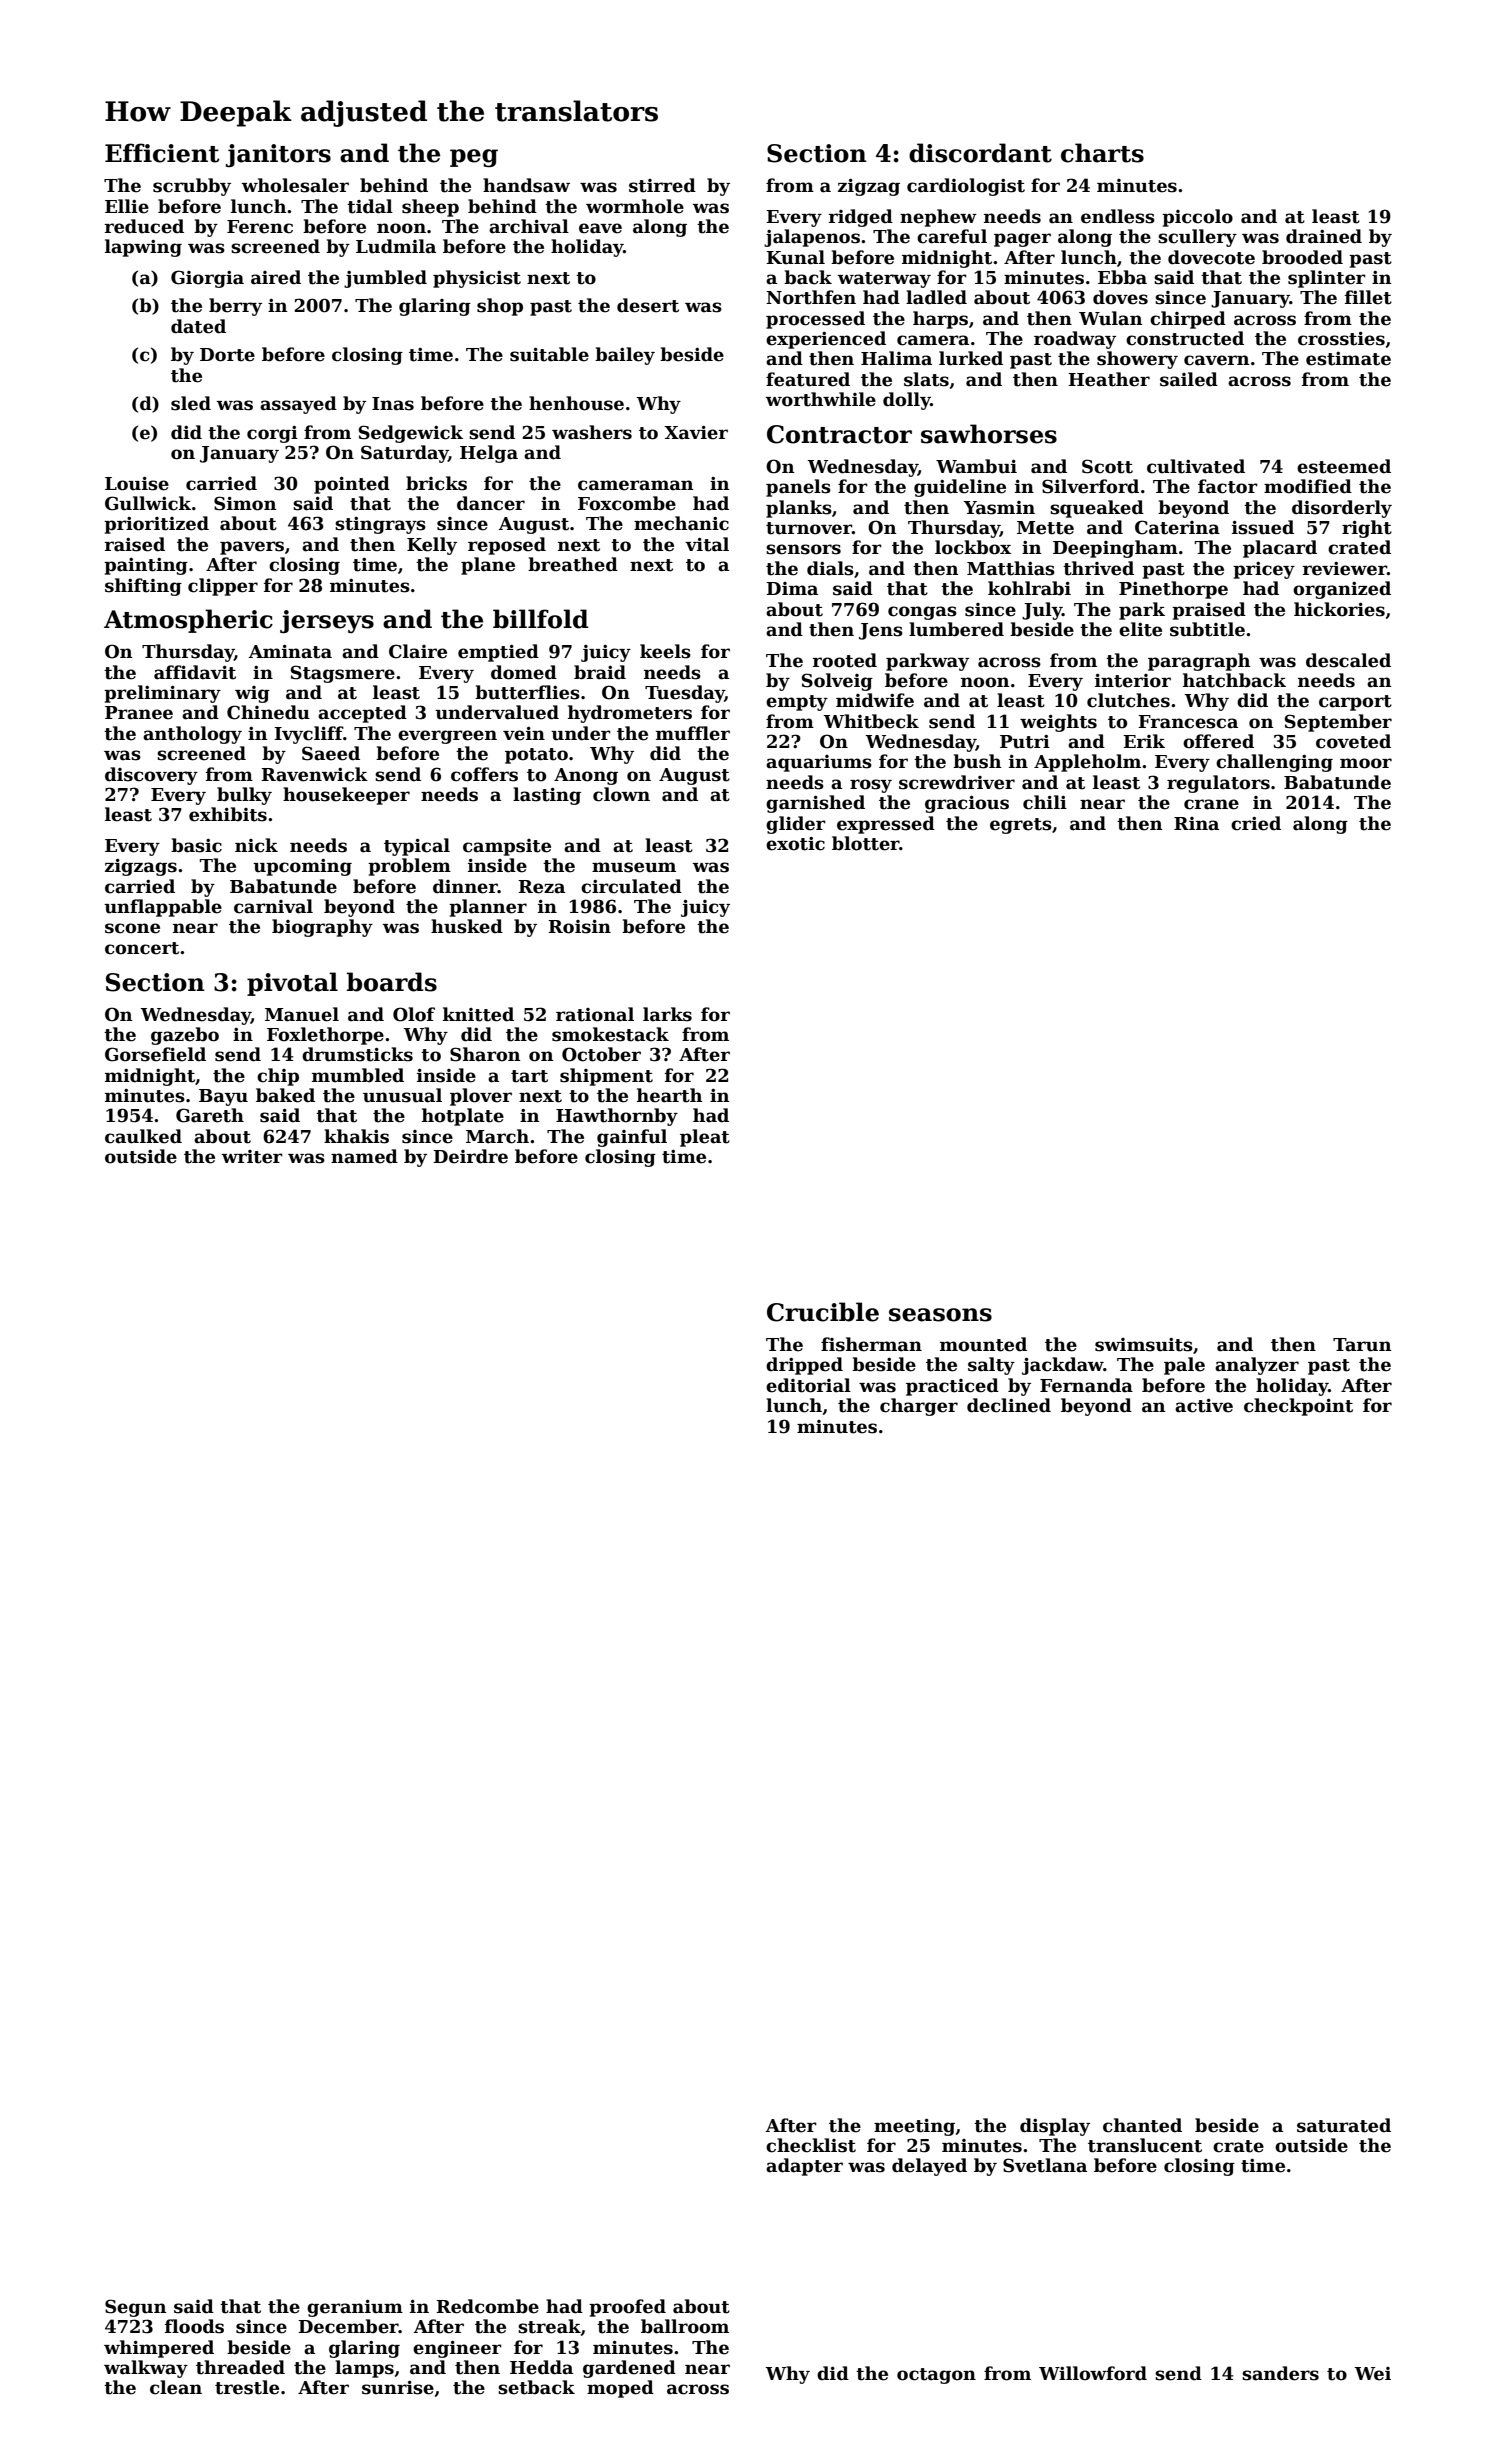  I want to click on checkpoint, so click(1298, 1407).
